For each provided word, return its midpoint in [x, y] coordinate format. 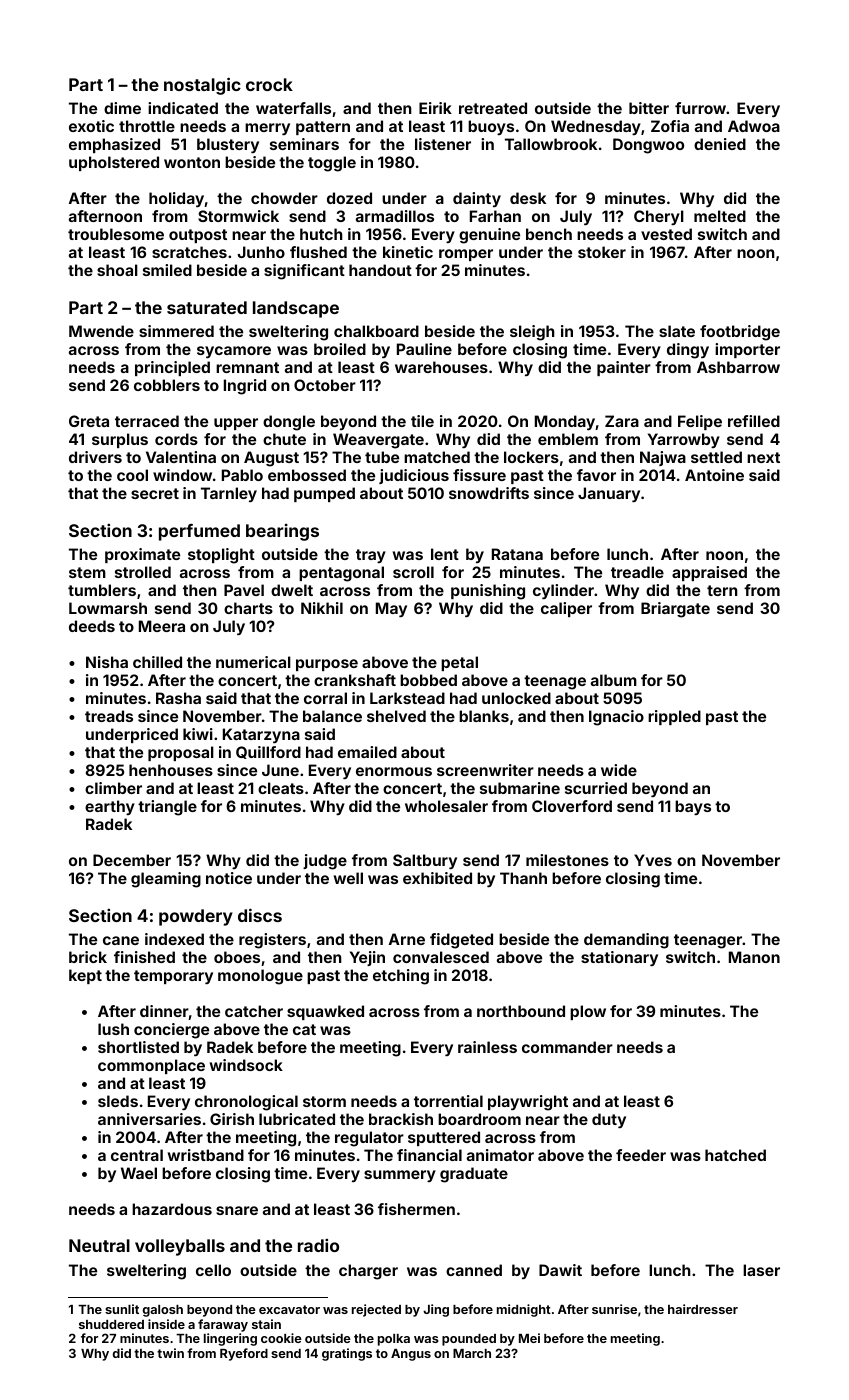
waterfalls [293, 108]
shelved [396, 716]
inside [166, 1324]
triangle [167, 808]
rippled [674, 717]
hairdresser [703, 1309]
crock [269, 84]
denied [720, 144]
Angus [411, 1355]
